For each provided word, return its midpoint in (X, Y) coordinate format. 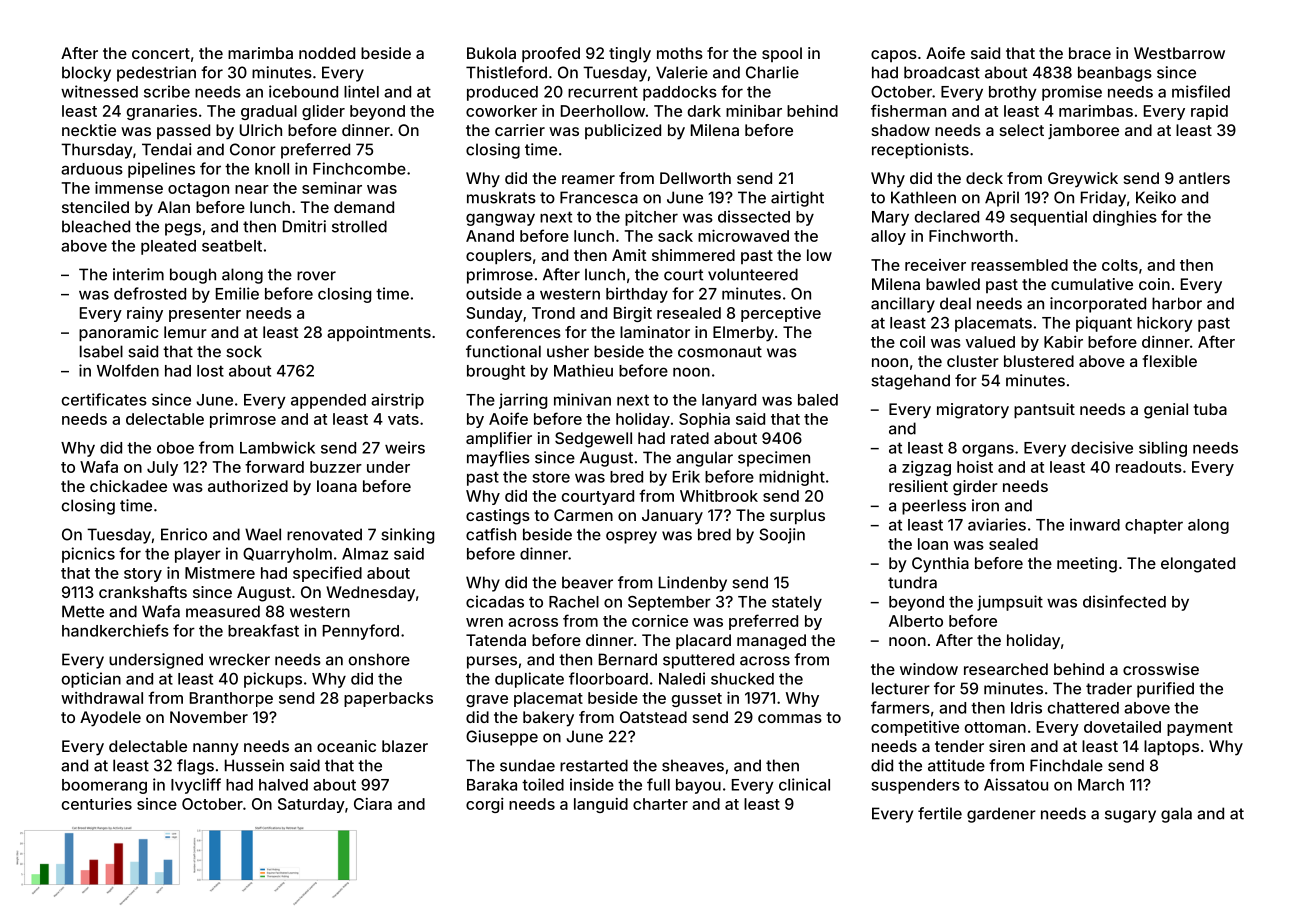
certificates (104, 399)
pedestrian (156, 74)
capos (894, 56)
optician (91, 680)
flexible (1170, 361)
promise (1072, 93)
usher (568, 351)
